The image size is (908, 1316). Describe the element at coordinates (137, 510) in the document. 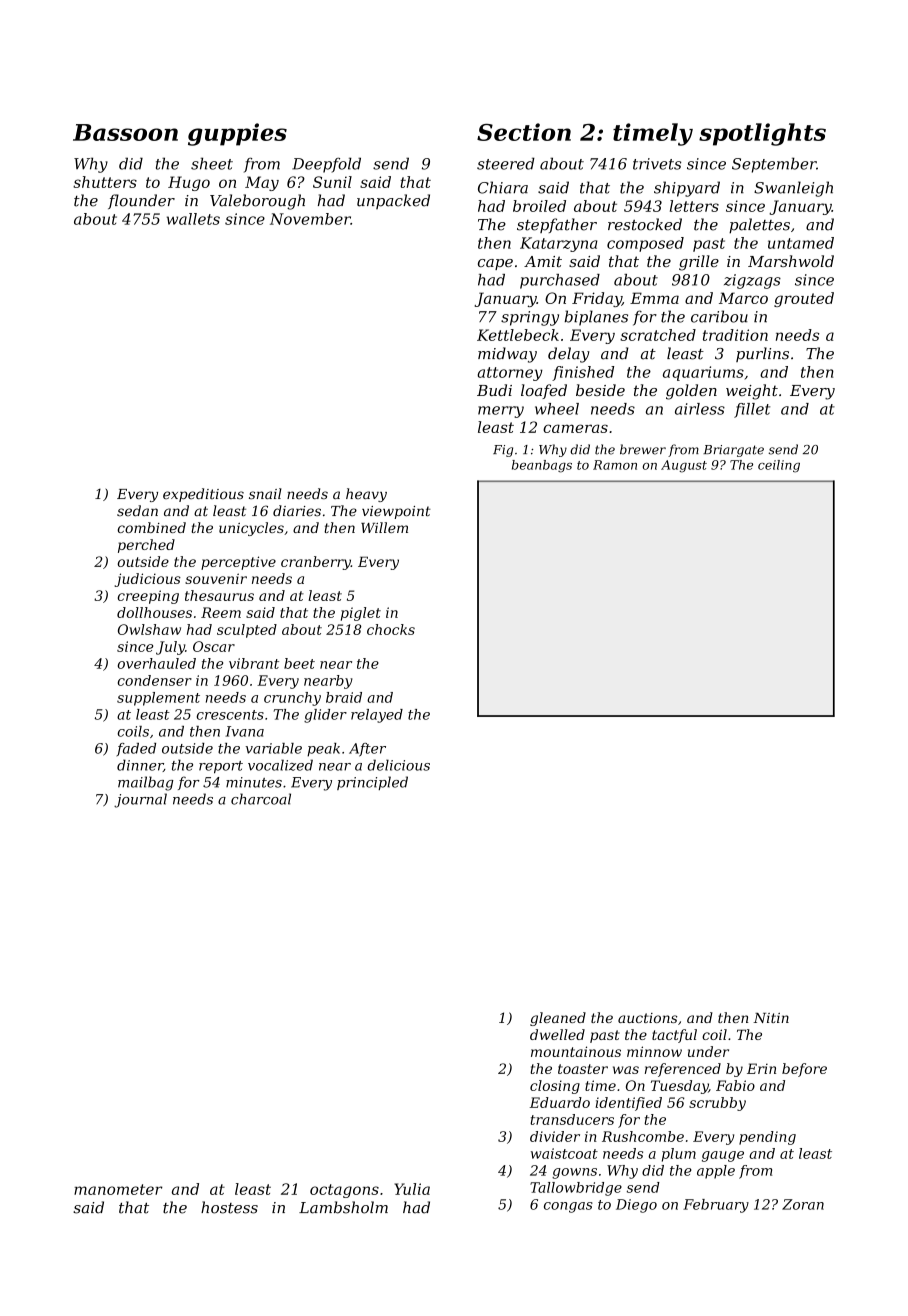

I see `sedan` at that location.
